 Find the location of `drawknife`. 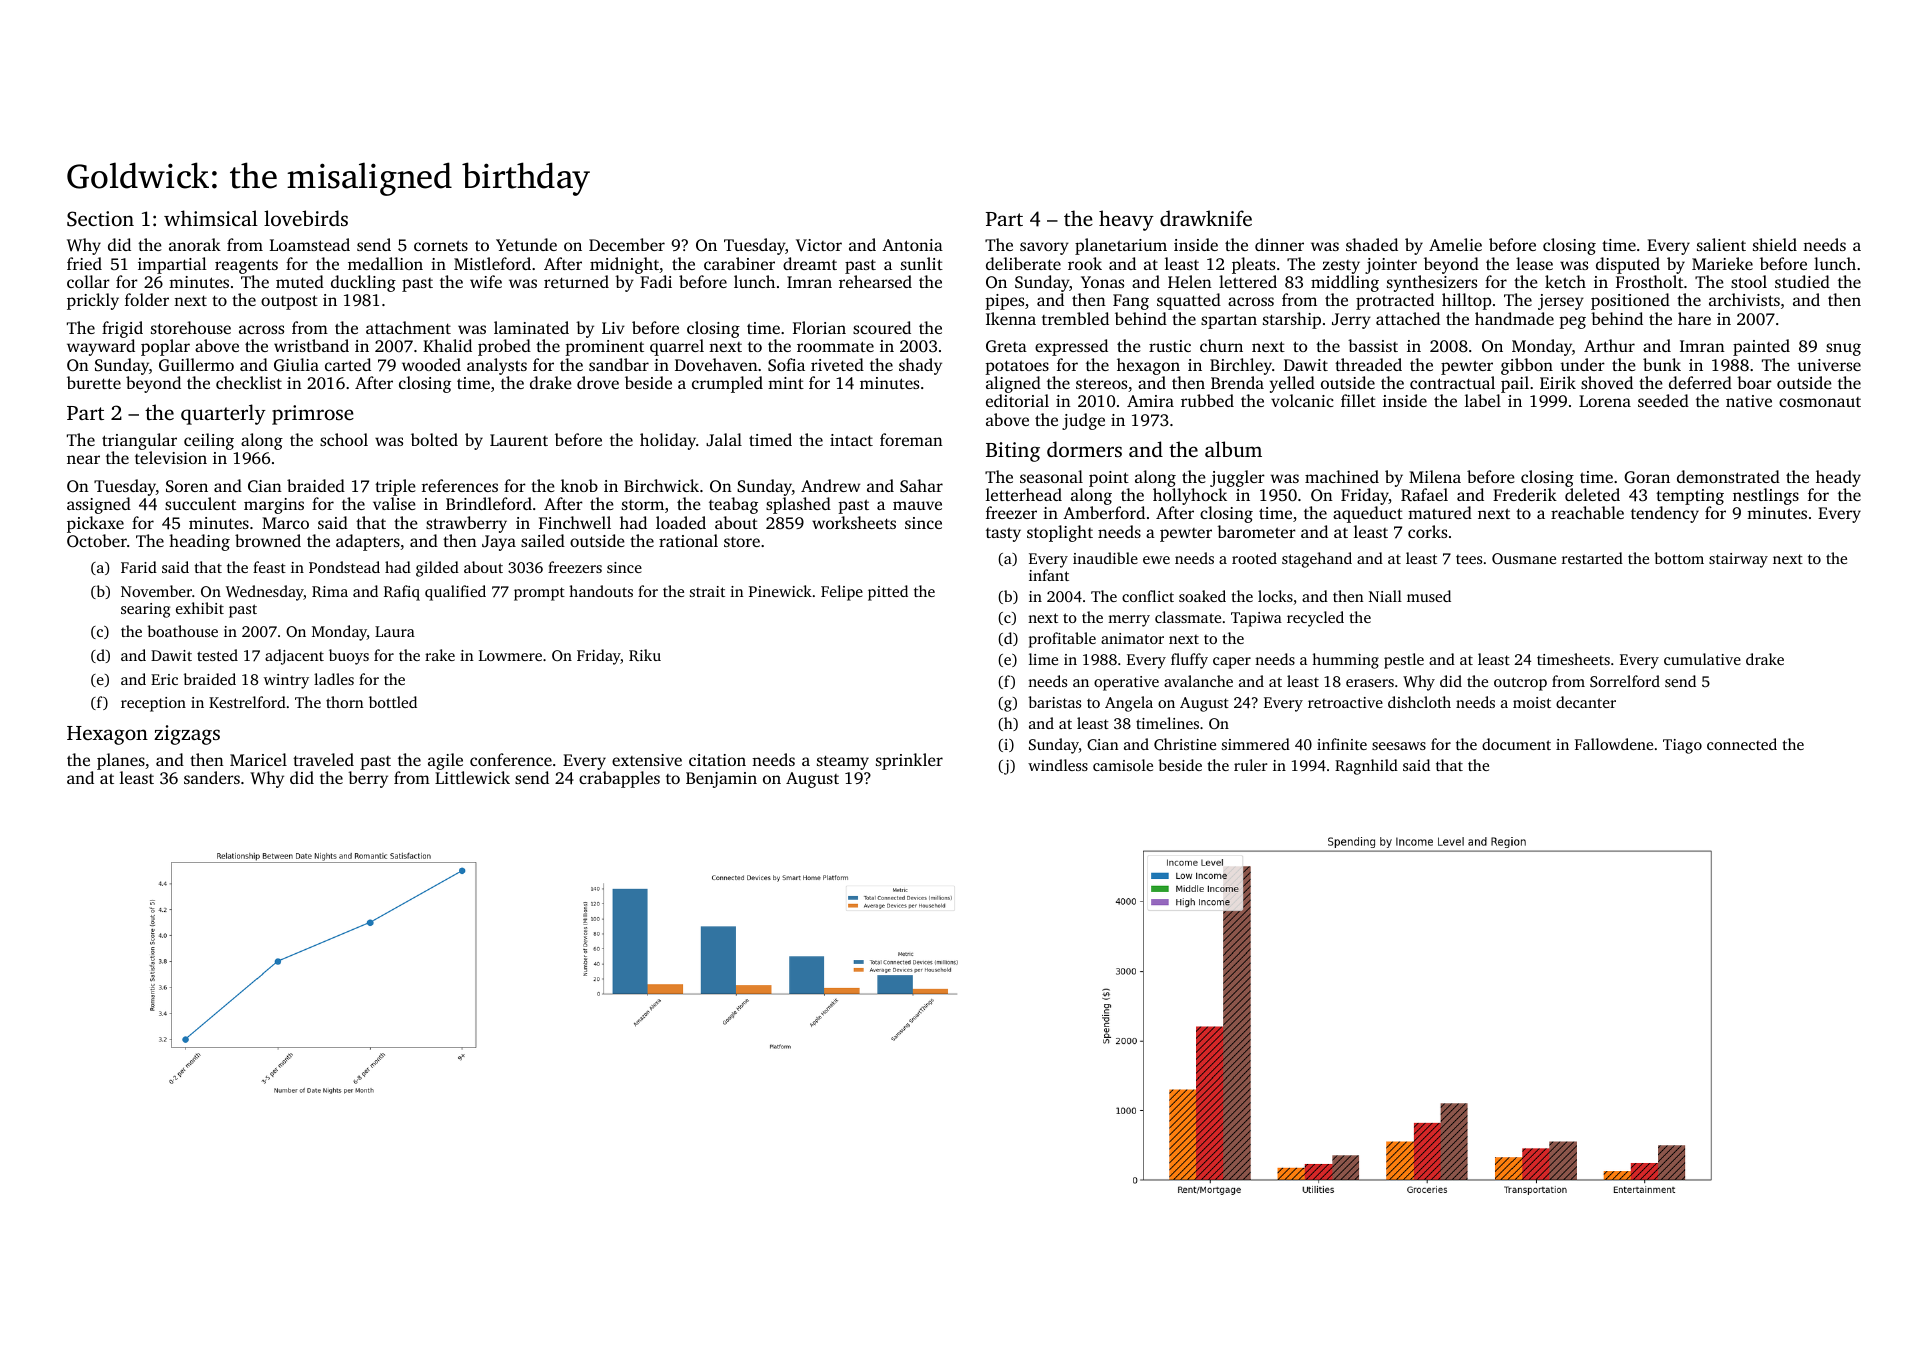

drawknife is located at coordinates (1206, 218).
